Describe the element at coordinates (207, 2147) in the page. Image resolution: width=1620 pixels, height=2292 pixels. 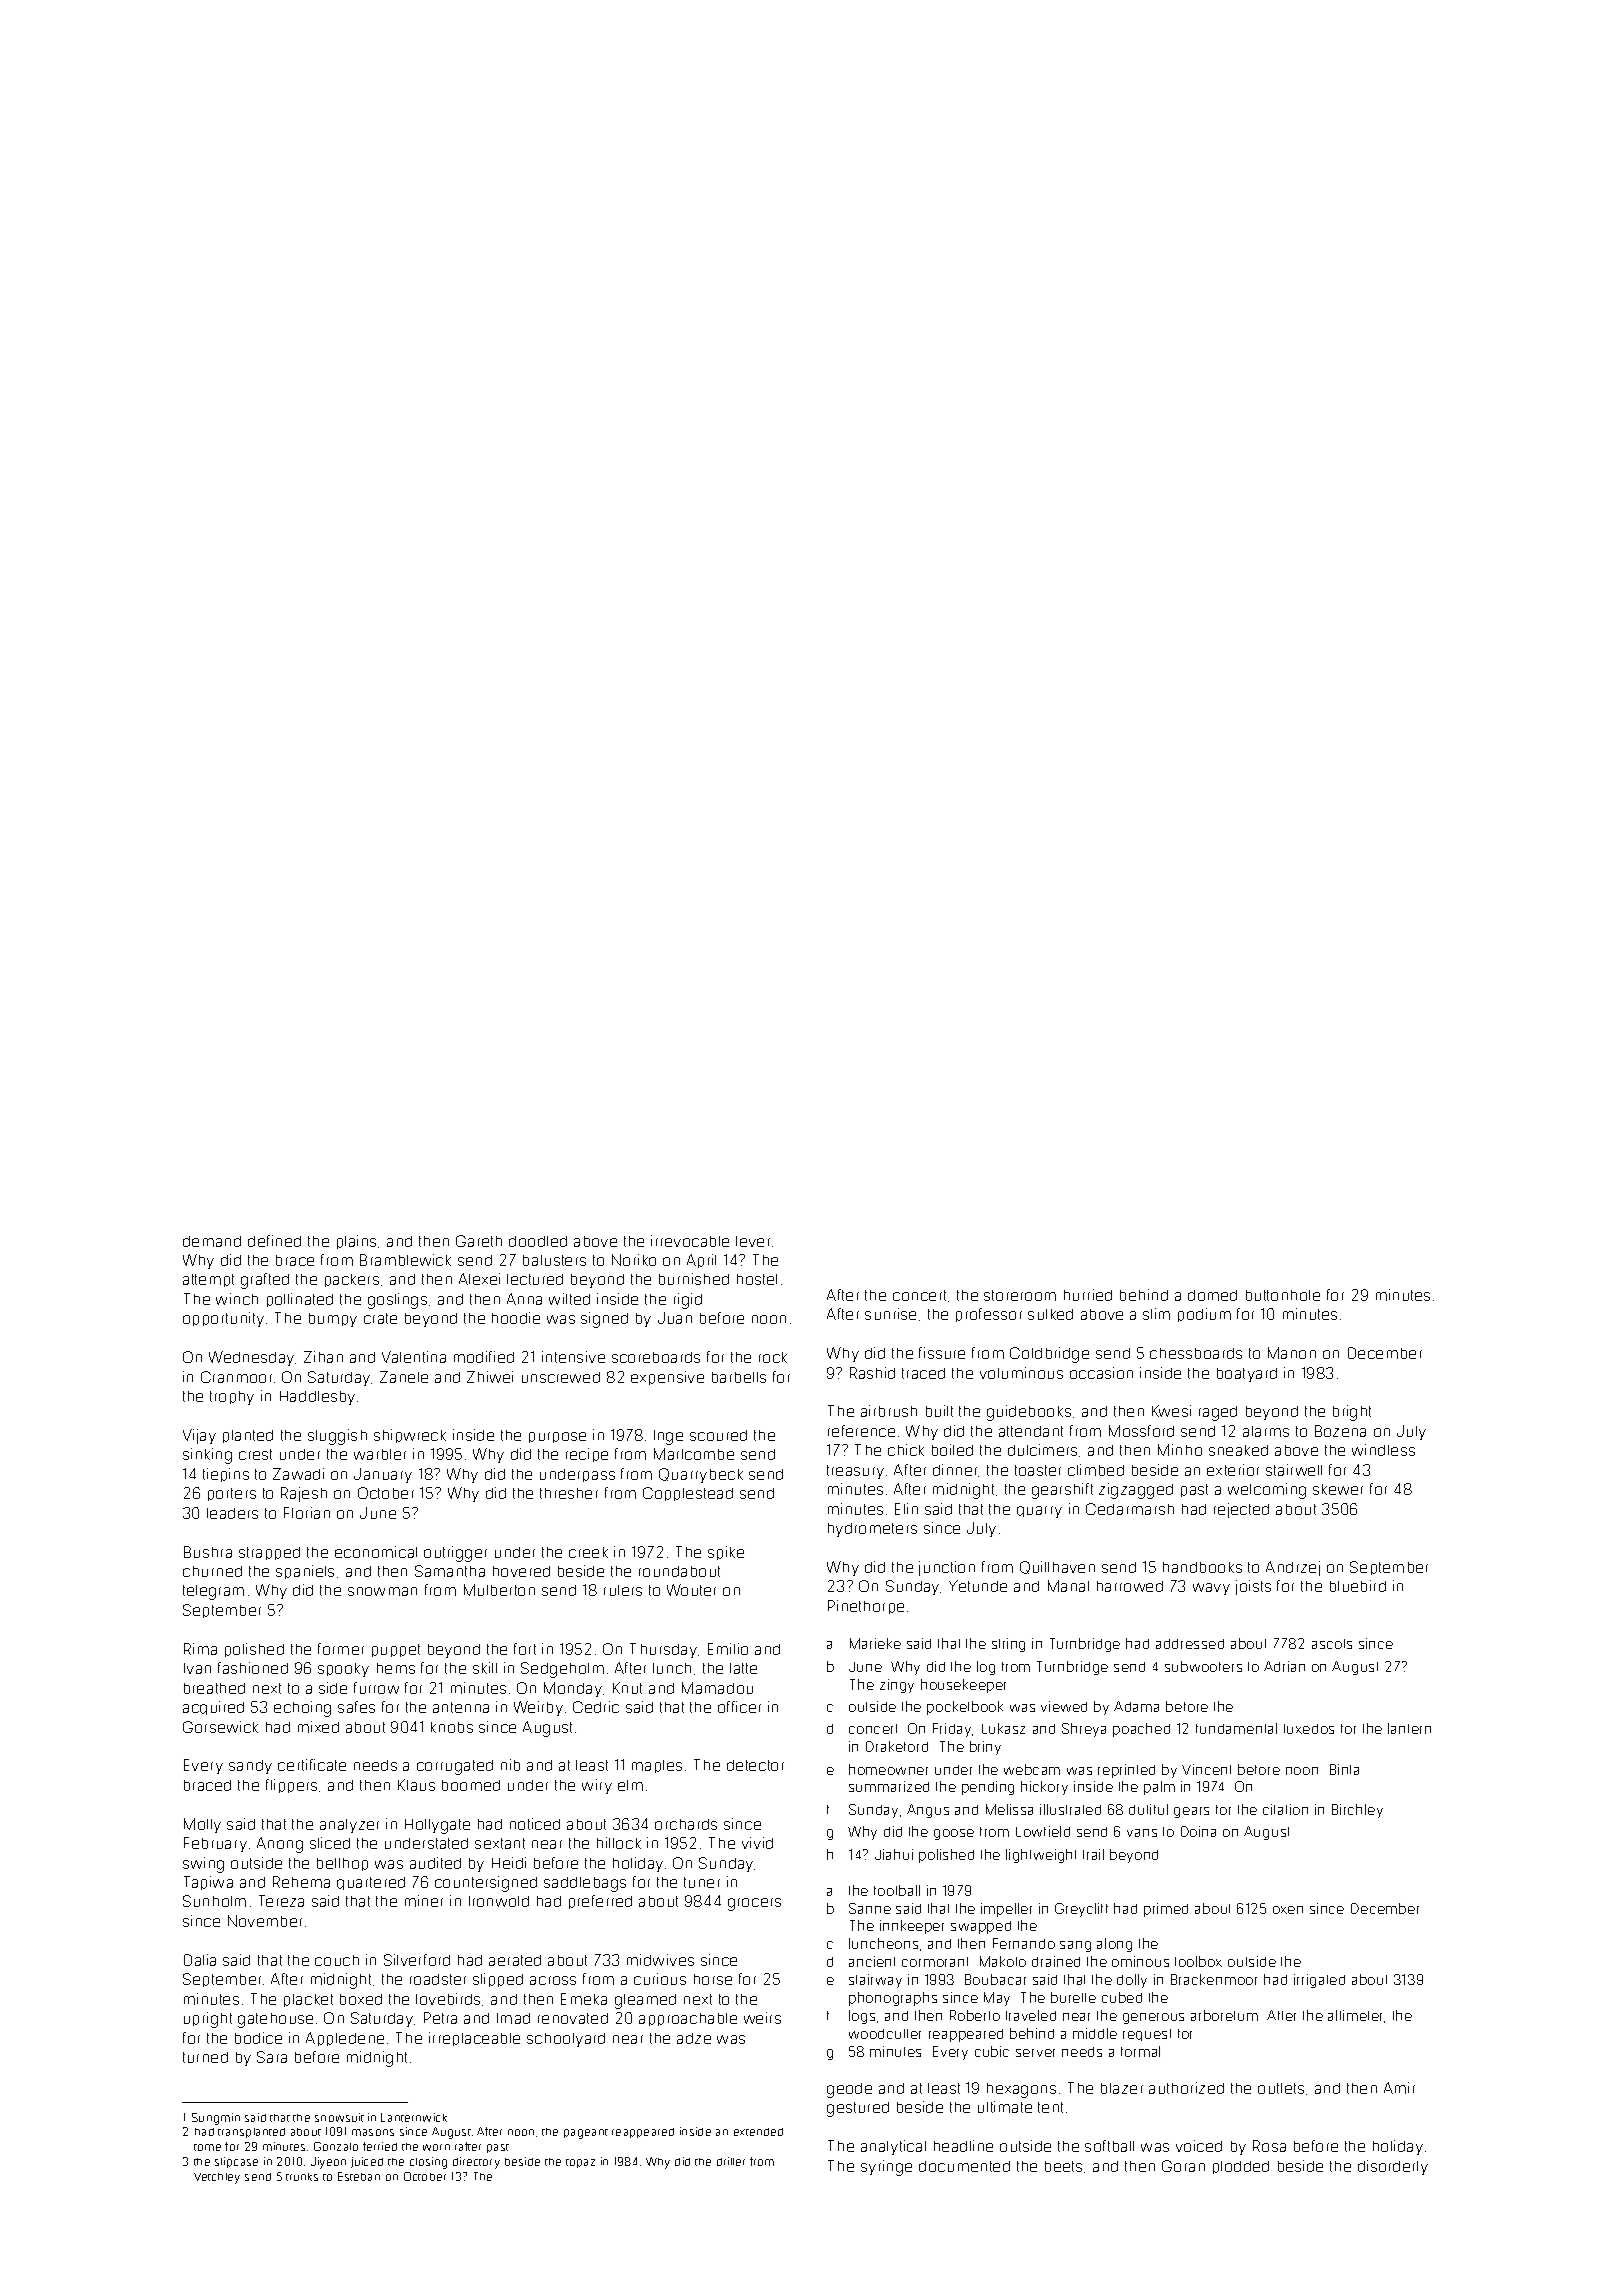
I see `tome` at that location.
